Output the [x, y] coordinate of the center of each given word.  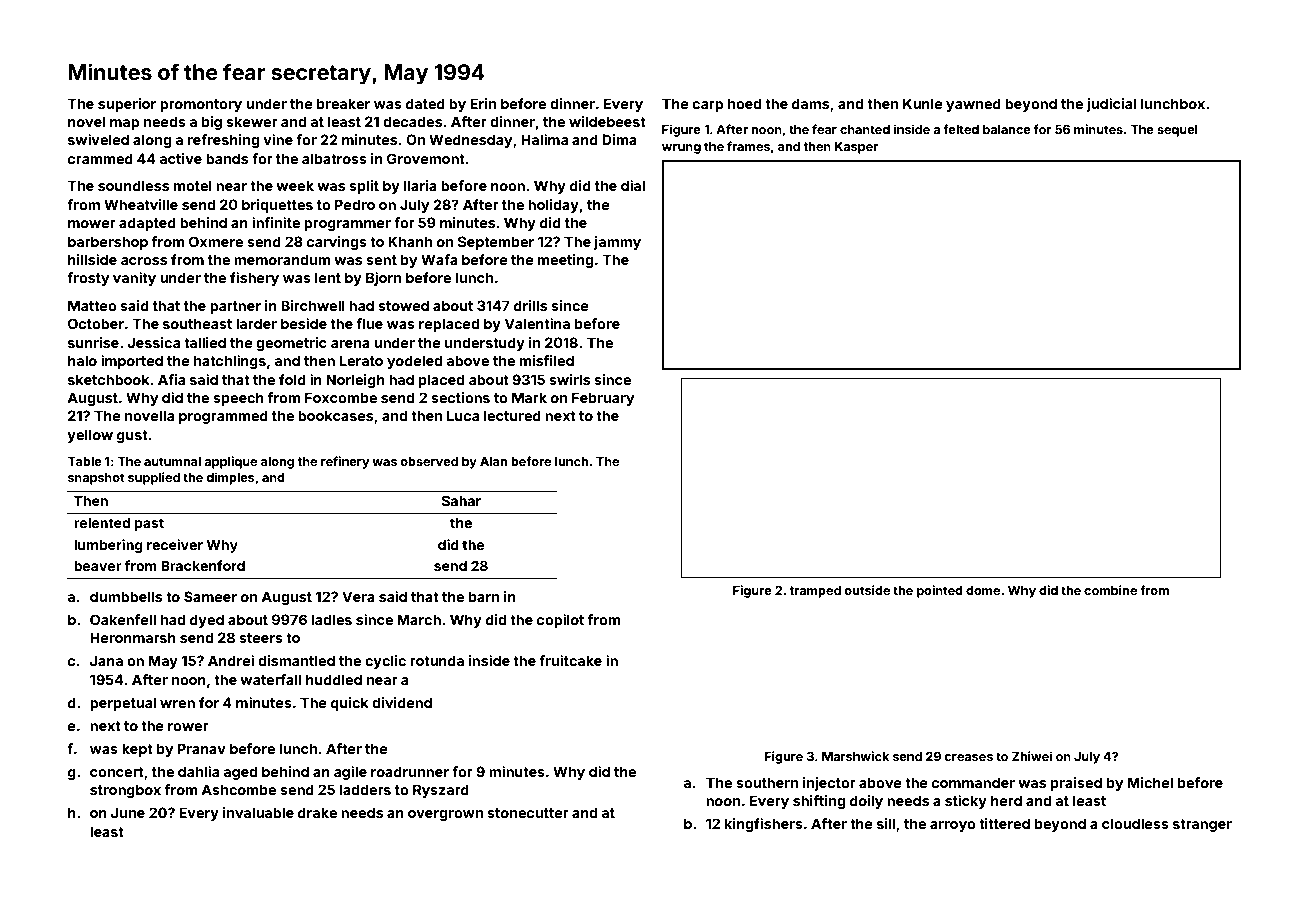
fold [292, 379]
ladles [332, 619]
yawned [973, 105]
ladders [365, 789]
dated [425, 103]
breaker [343, 103]
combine [1110, 590]
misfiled [547, 360]
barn [484, 596]
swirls [569, 379]
